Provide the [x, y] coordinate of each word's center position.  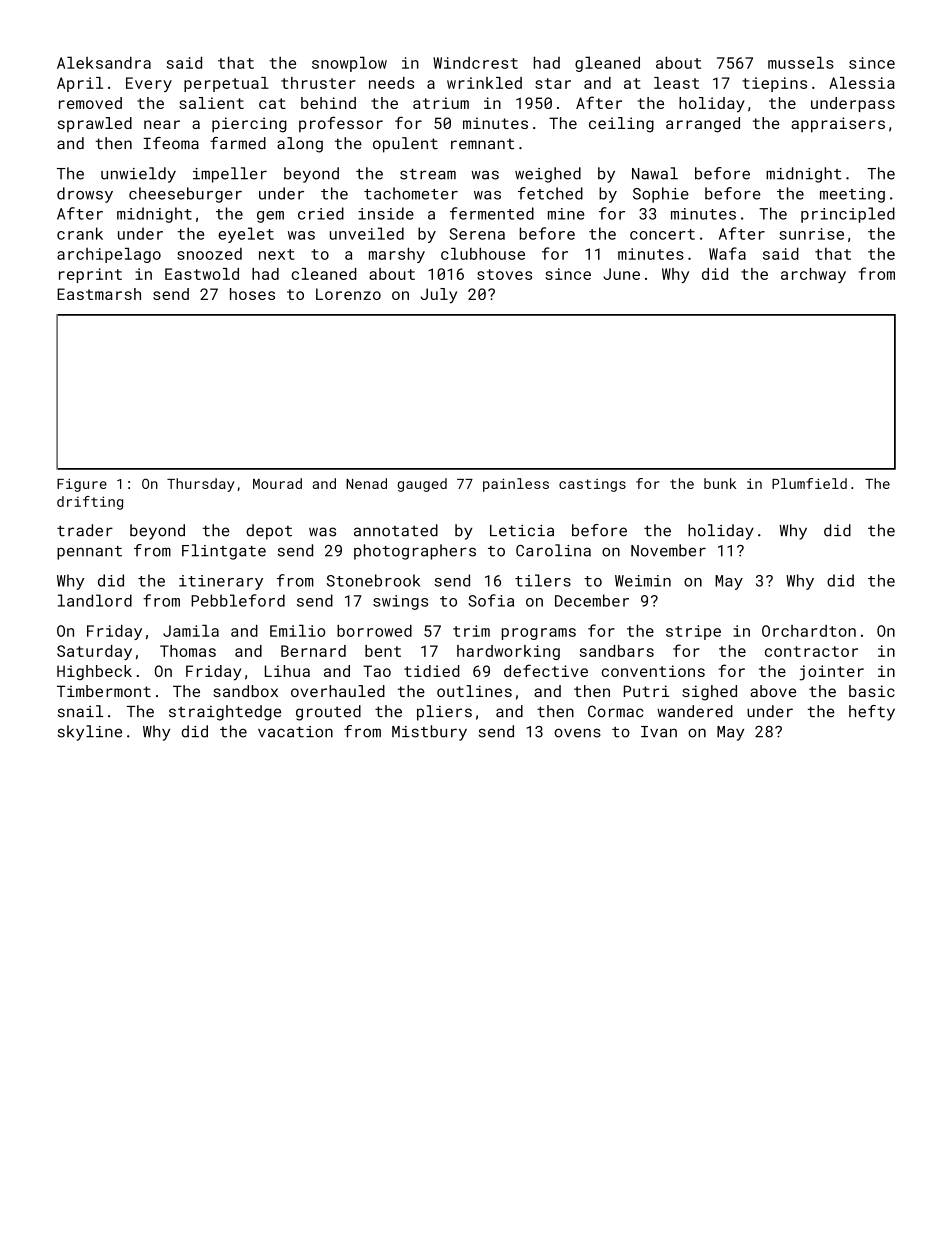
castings [592, 485]
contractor [811, 651]
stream [428, 174]
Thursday [200, 485]
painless [516, 485]
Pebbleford [238, 600]
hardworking [508, 652]
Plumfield [809, 483]
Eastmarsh [99, 294]
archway [813, 275]
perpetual [226, 84]
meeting [852, 195]
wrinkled [484, 83]
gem [270, 217]
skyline [90, 733]
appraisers [838, 125]
